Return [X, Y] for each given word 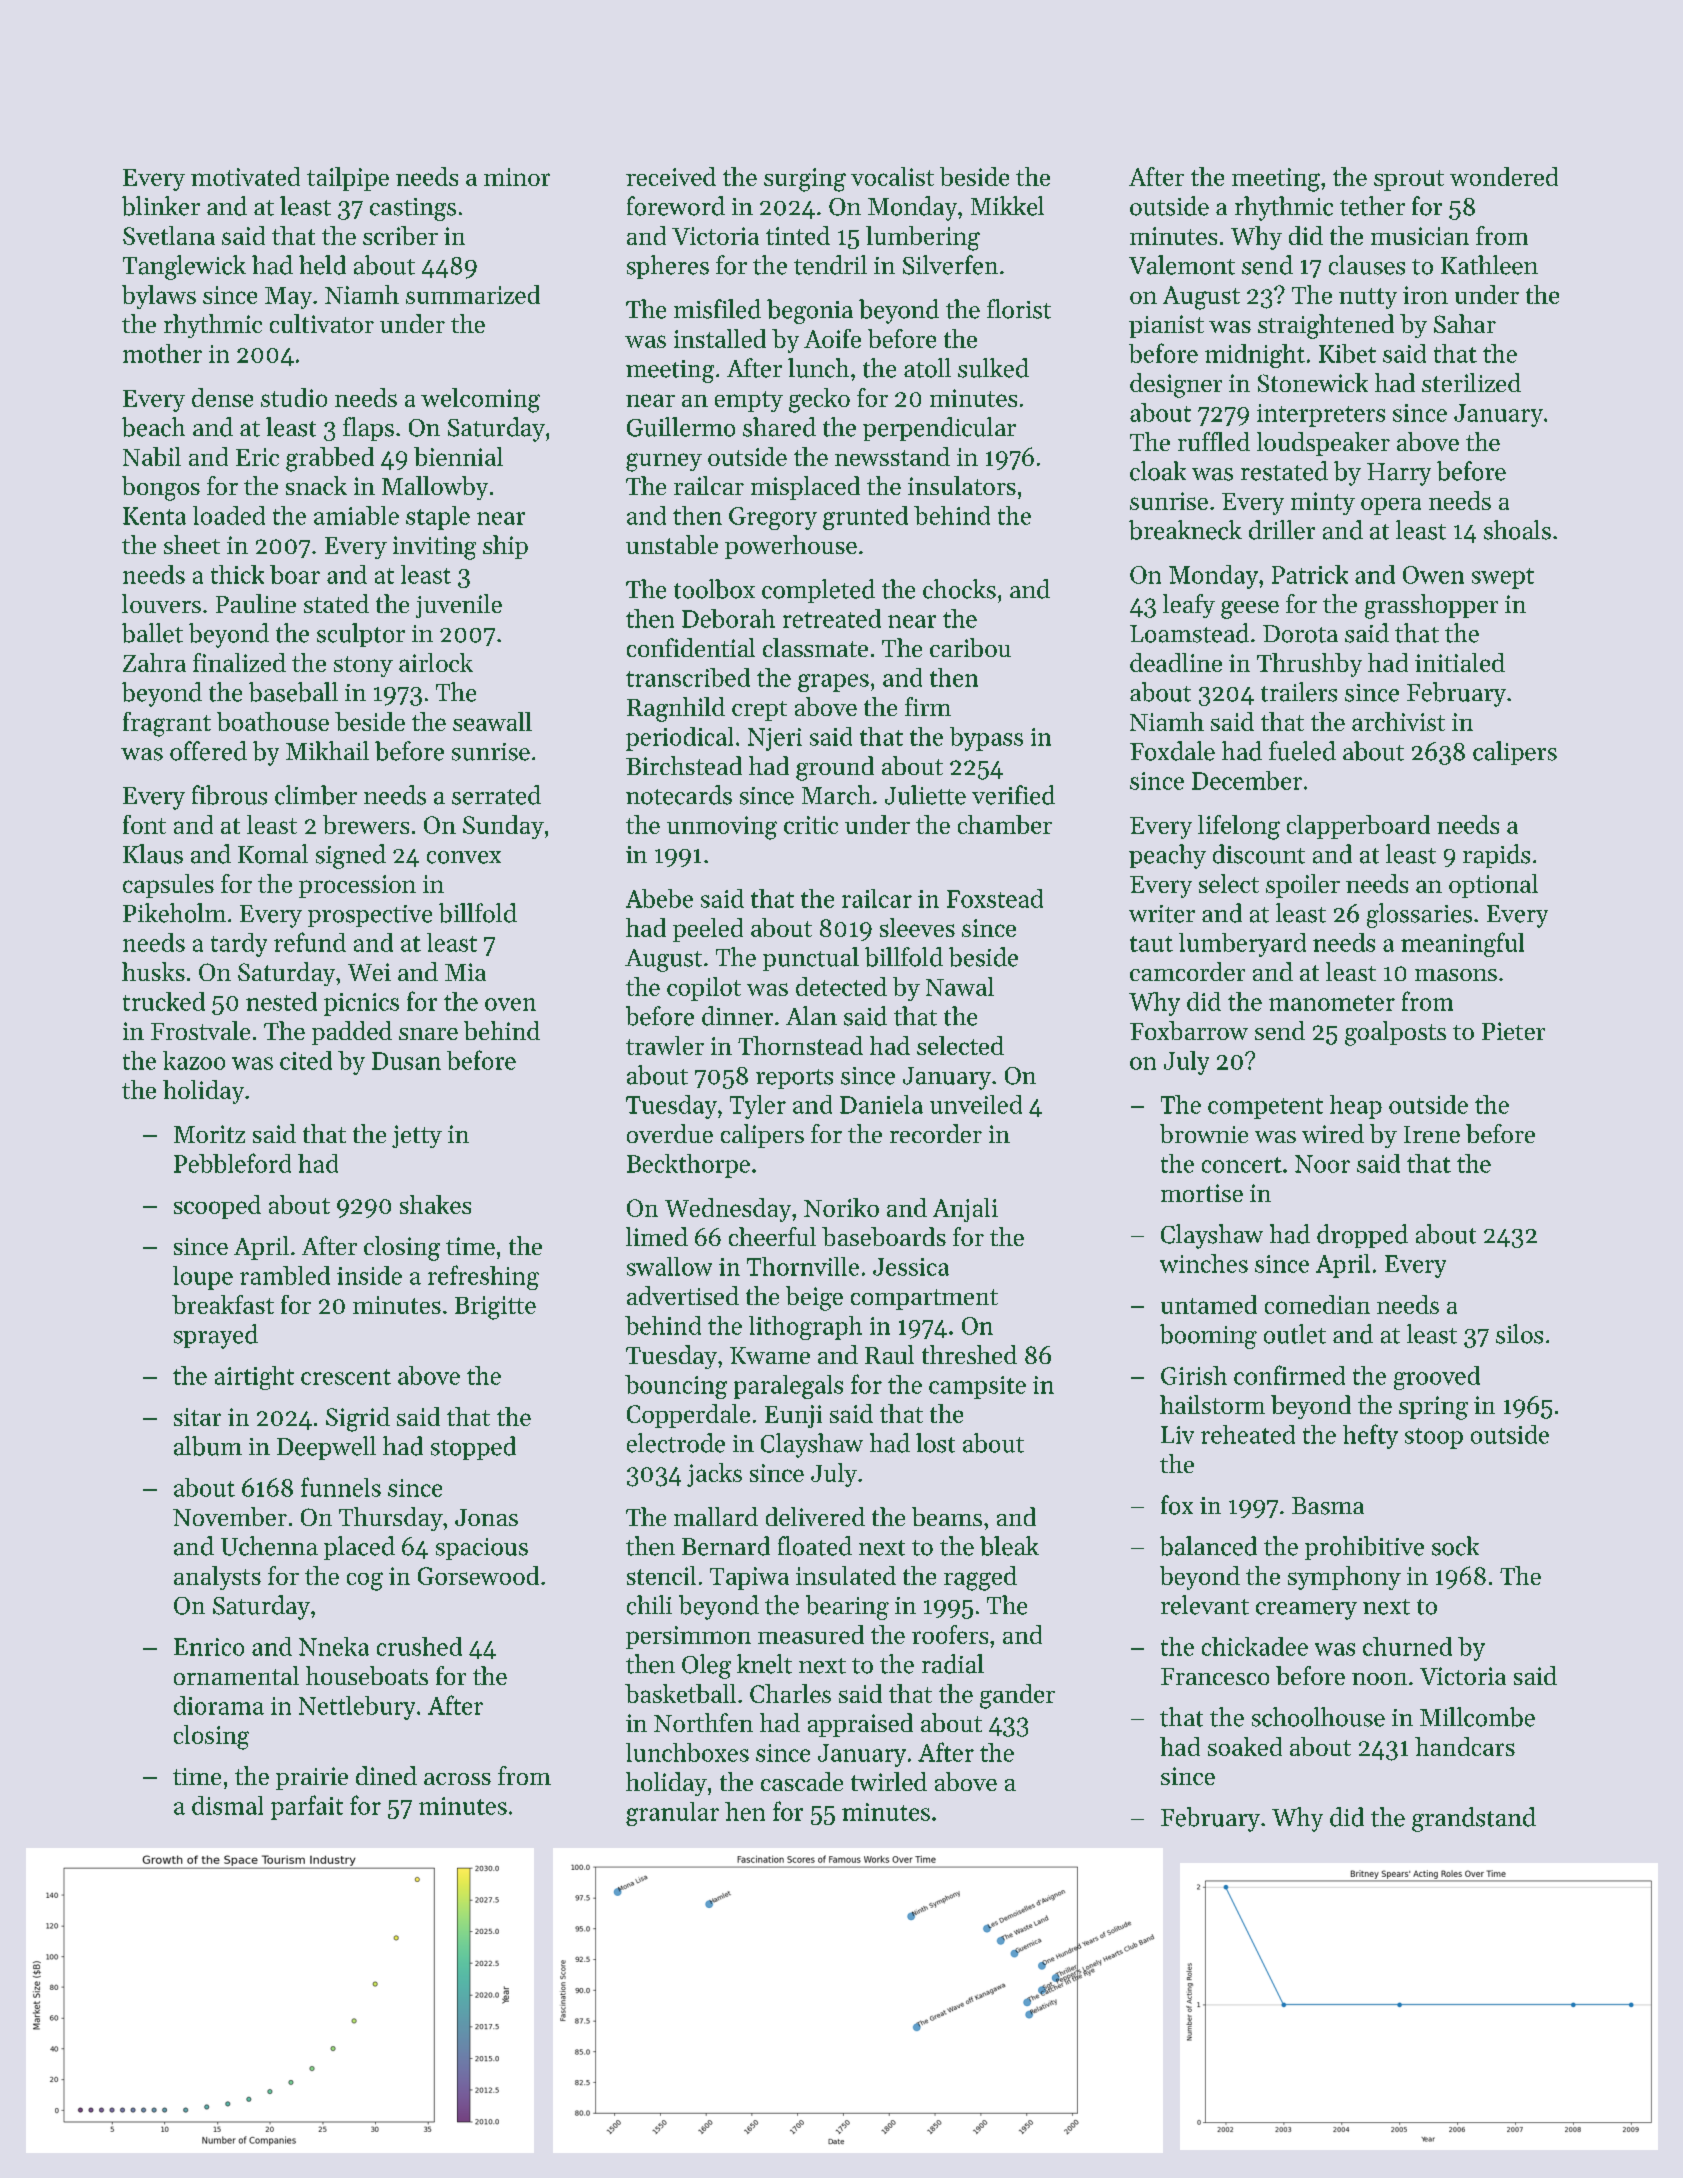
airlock [436, 662]
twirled [889, 1781]
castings [413, 209]
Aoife [832, 338]
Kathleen [1489, 265]
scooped [217, 1207]
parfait [307, 1807]
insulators [962, 485]
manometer [1332, 1003]
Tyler [758, 1107]
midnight [1255, 356]
